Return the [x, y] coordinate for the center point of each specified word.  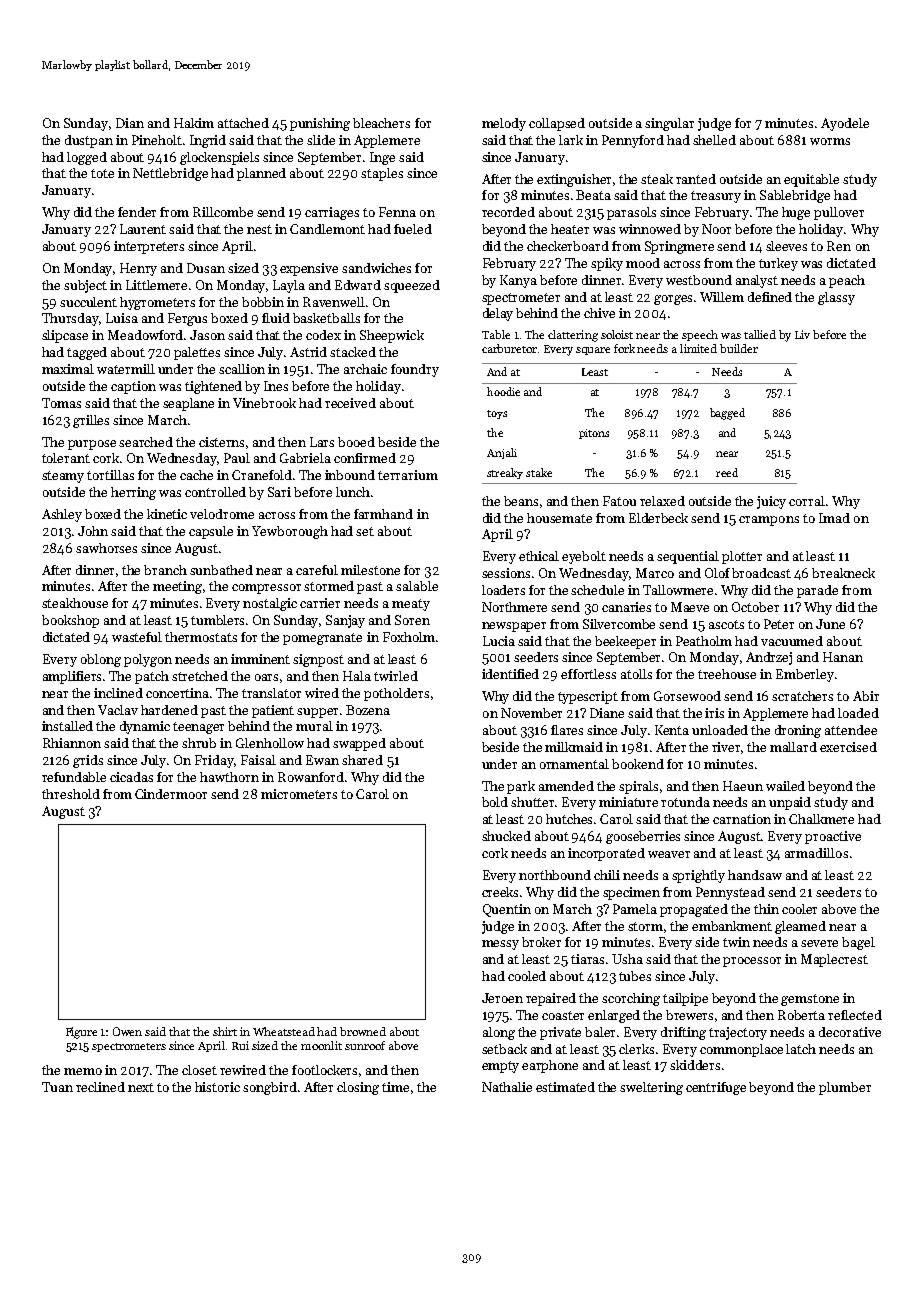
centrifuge [716, 1088]
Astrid [308, 352]
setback [504, 1049]
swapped [359, 744]
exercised [848, 747]
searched [146, 442]
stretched [200, 676]
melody [504, 124]
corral [807, 501]
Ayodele [845, 124]
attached [243, 123]
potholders [396, 694]
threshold [71, 794]
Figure [81, 1033]
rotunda [685, 802]
